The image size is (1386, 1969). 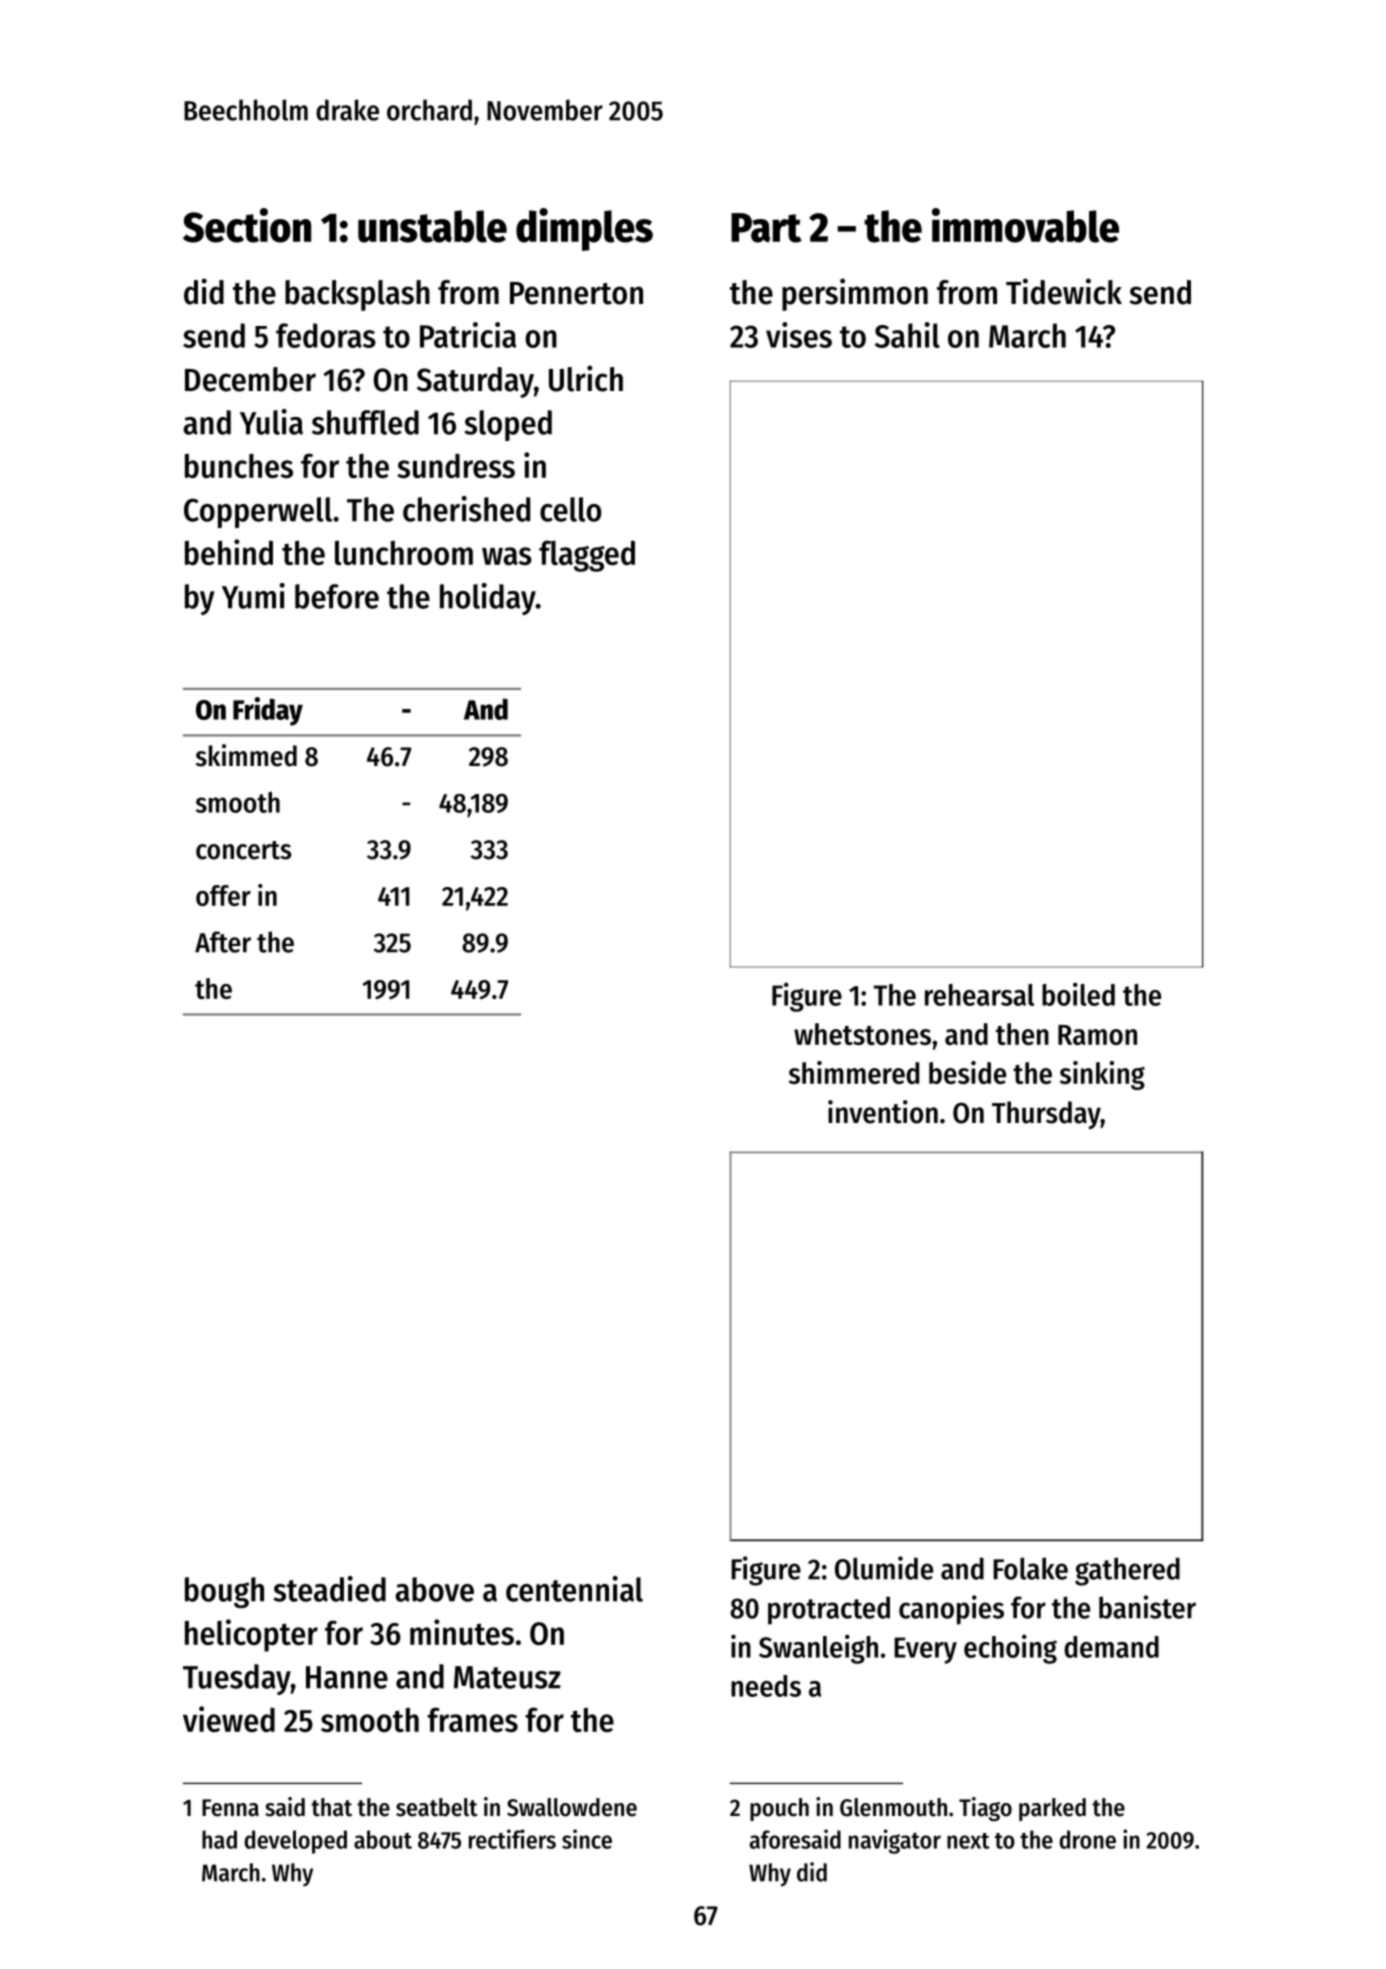 I want to click on flagged, so click(x=587, y=556).
